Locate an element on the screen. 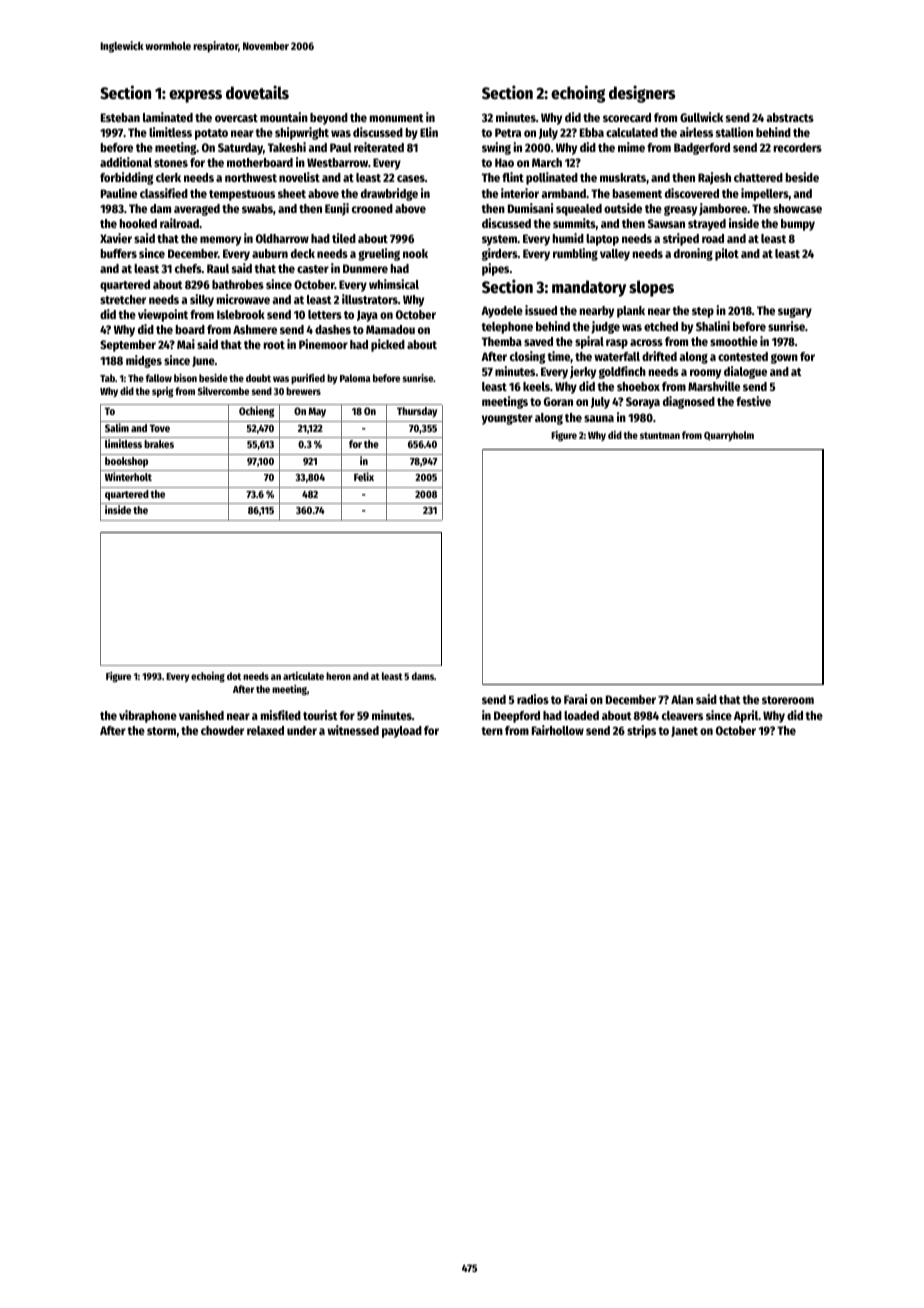  youngster is located at coordinates (507, 419).
